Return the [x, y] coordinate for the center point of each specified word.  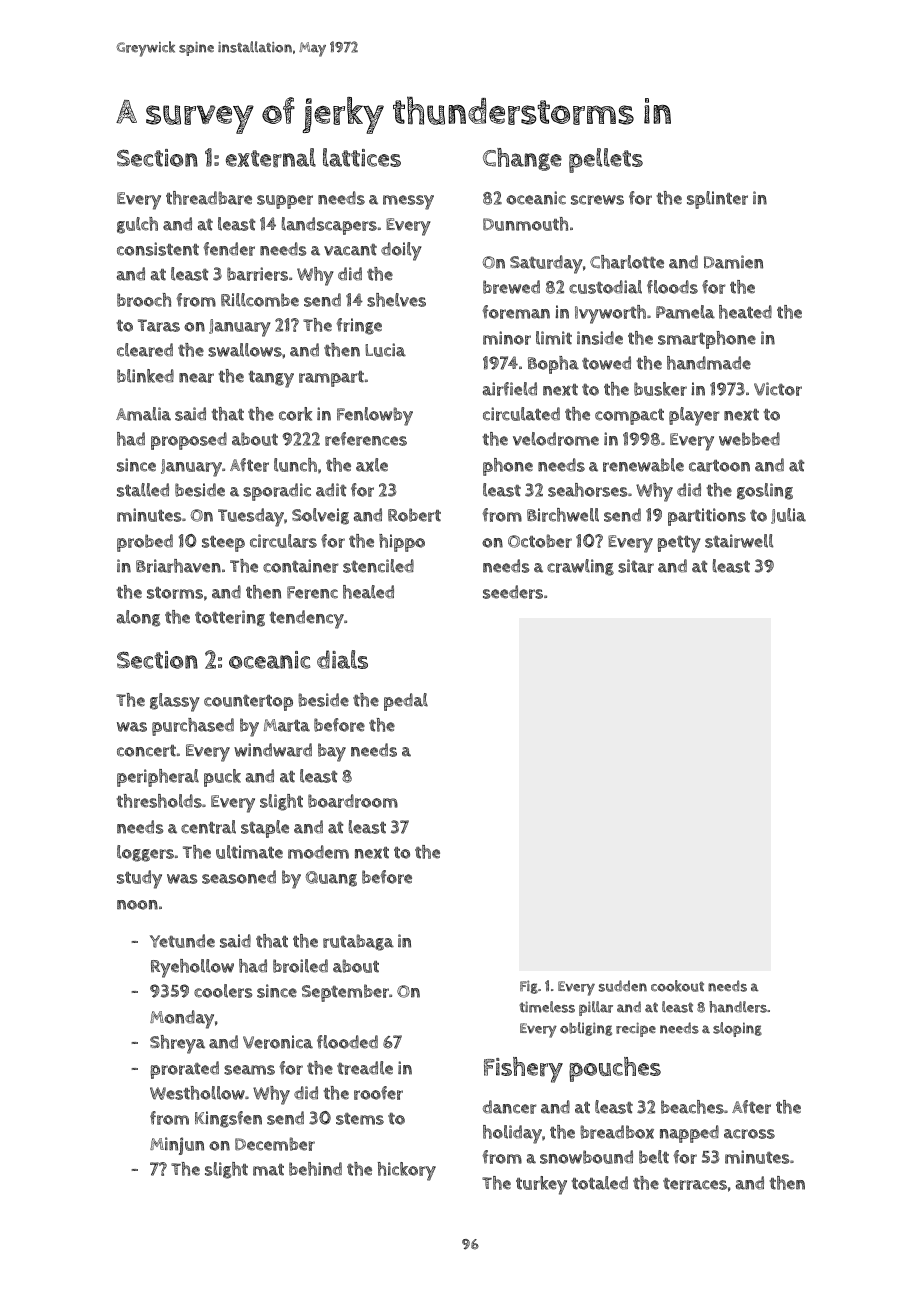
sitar [636, 566]
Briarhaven [178, 566]
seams [249, 1070]
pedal [406, 702]
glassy [175, 702]
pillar [596, 1008]
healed [368, 592]
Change [522, 159]
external [271, 157]
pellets [606, 160]
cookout [677, 986]
